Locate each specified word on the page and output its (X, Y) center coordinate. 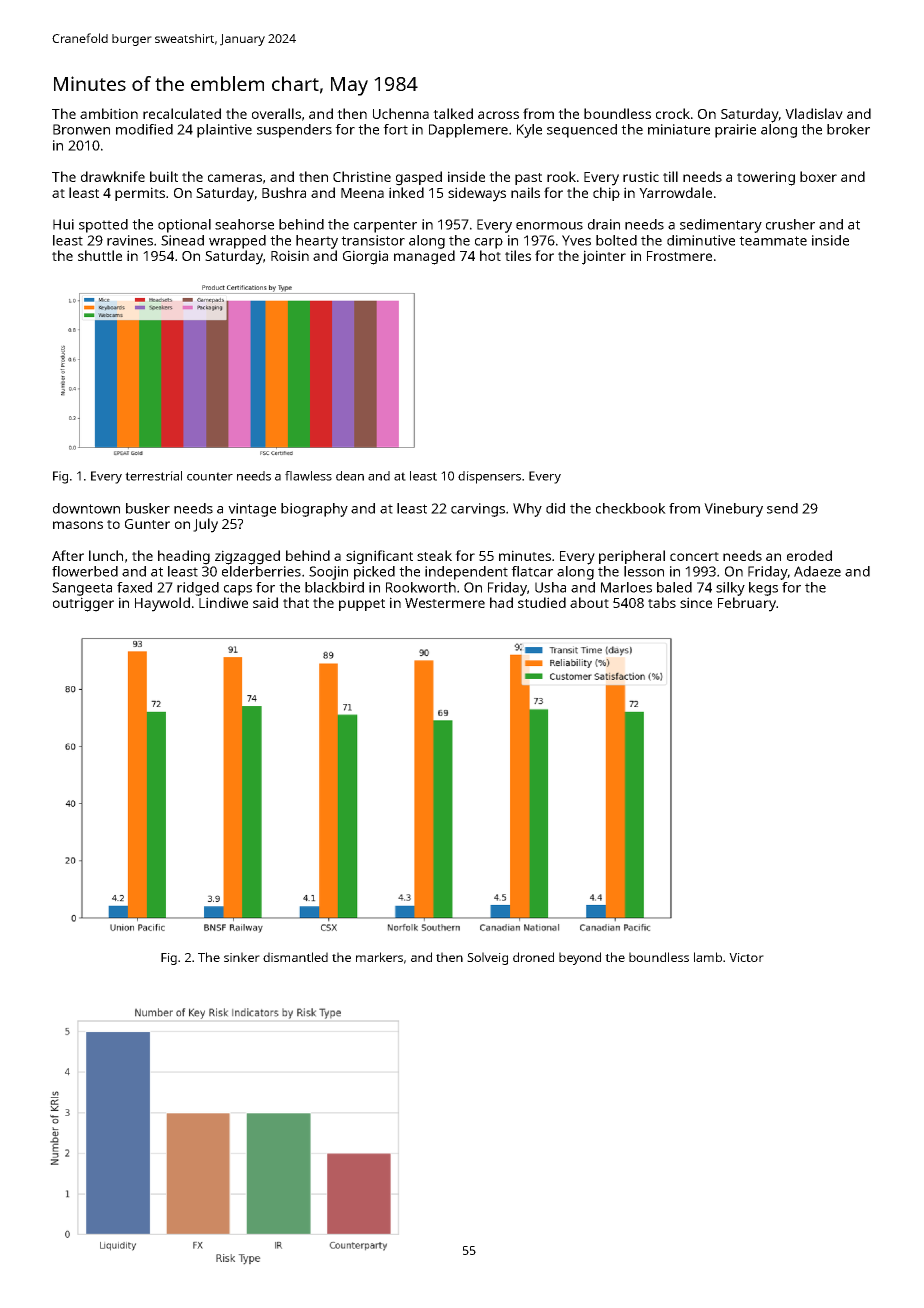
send (782, 508)
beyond (580, 958)
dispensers (489, 477)
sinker (242, 957)
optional (184, 226)
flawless (308, 476)
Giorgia (365, 257)
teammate (773, 241)
